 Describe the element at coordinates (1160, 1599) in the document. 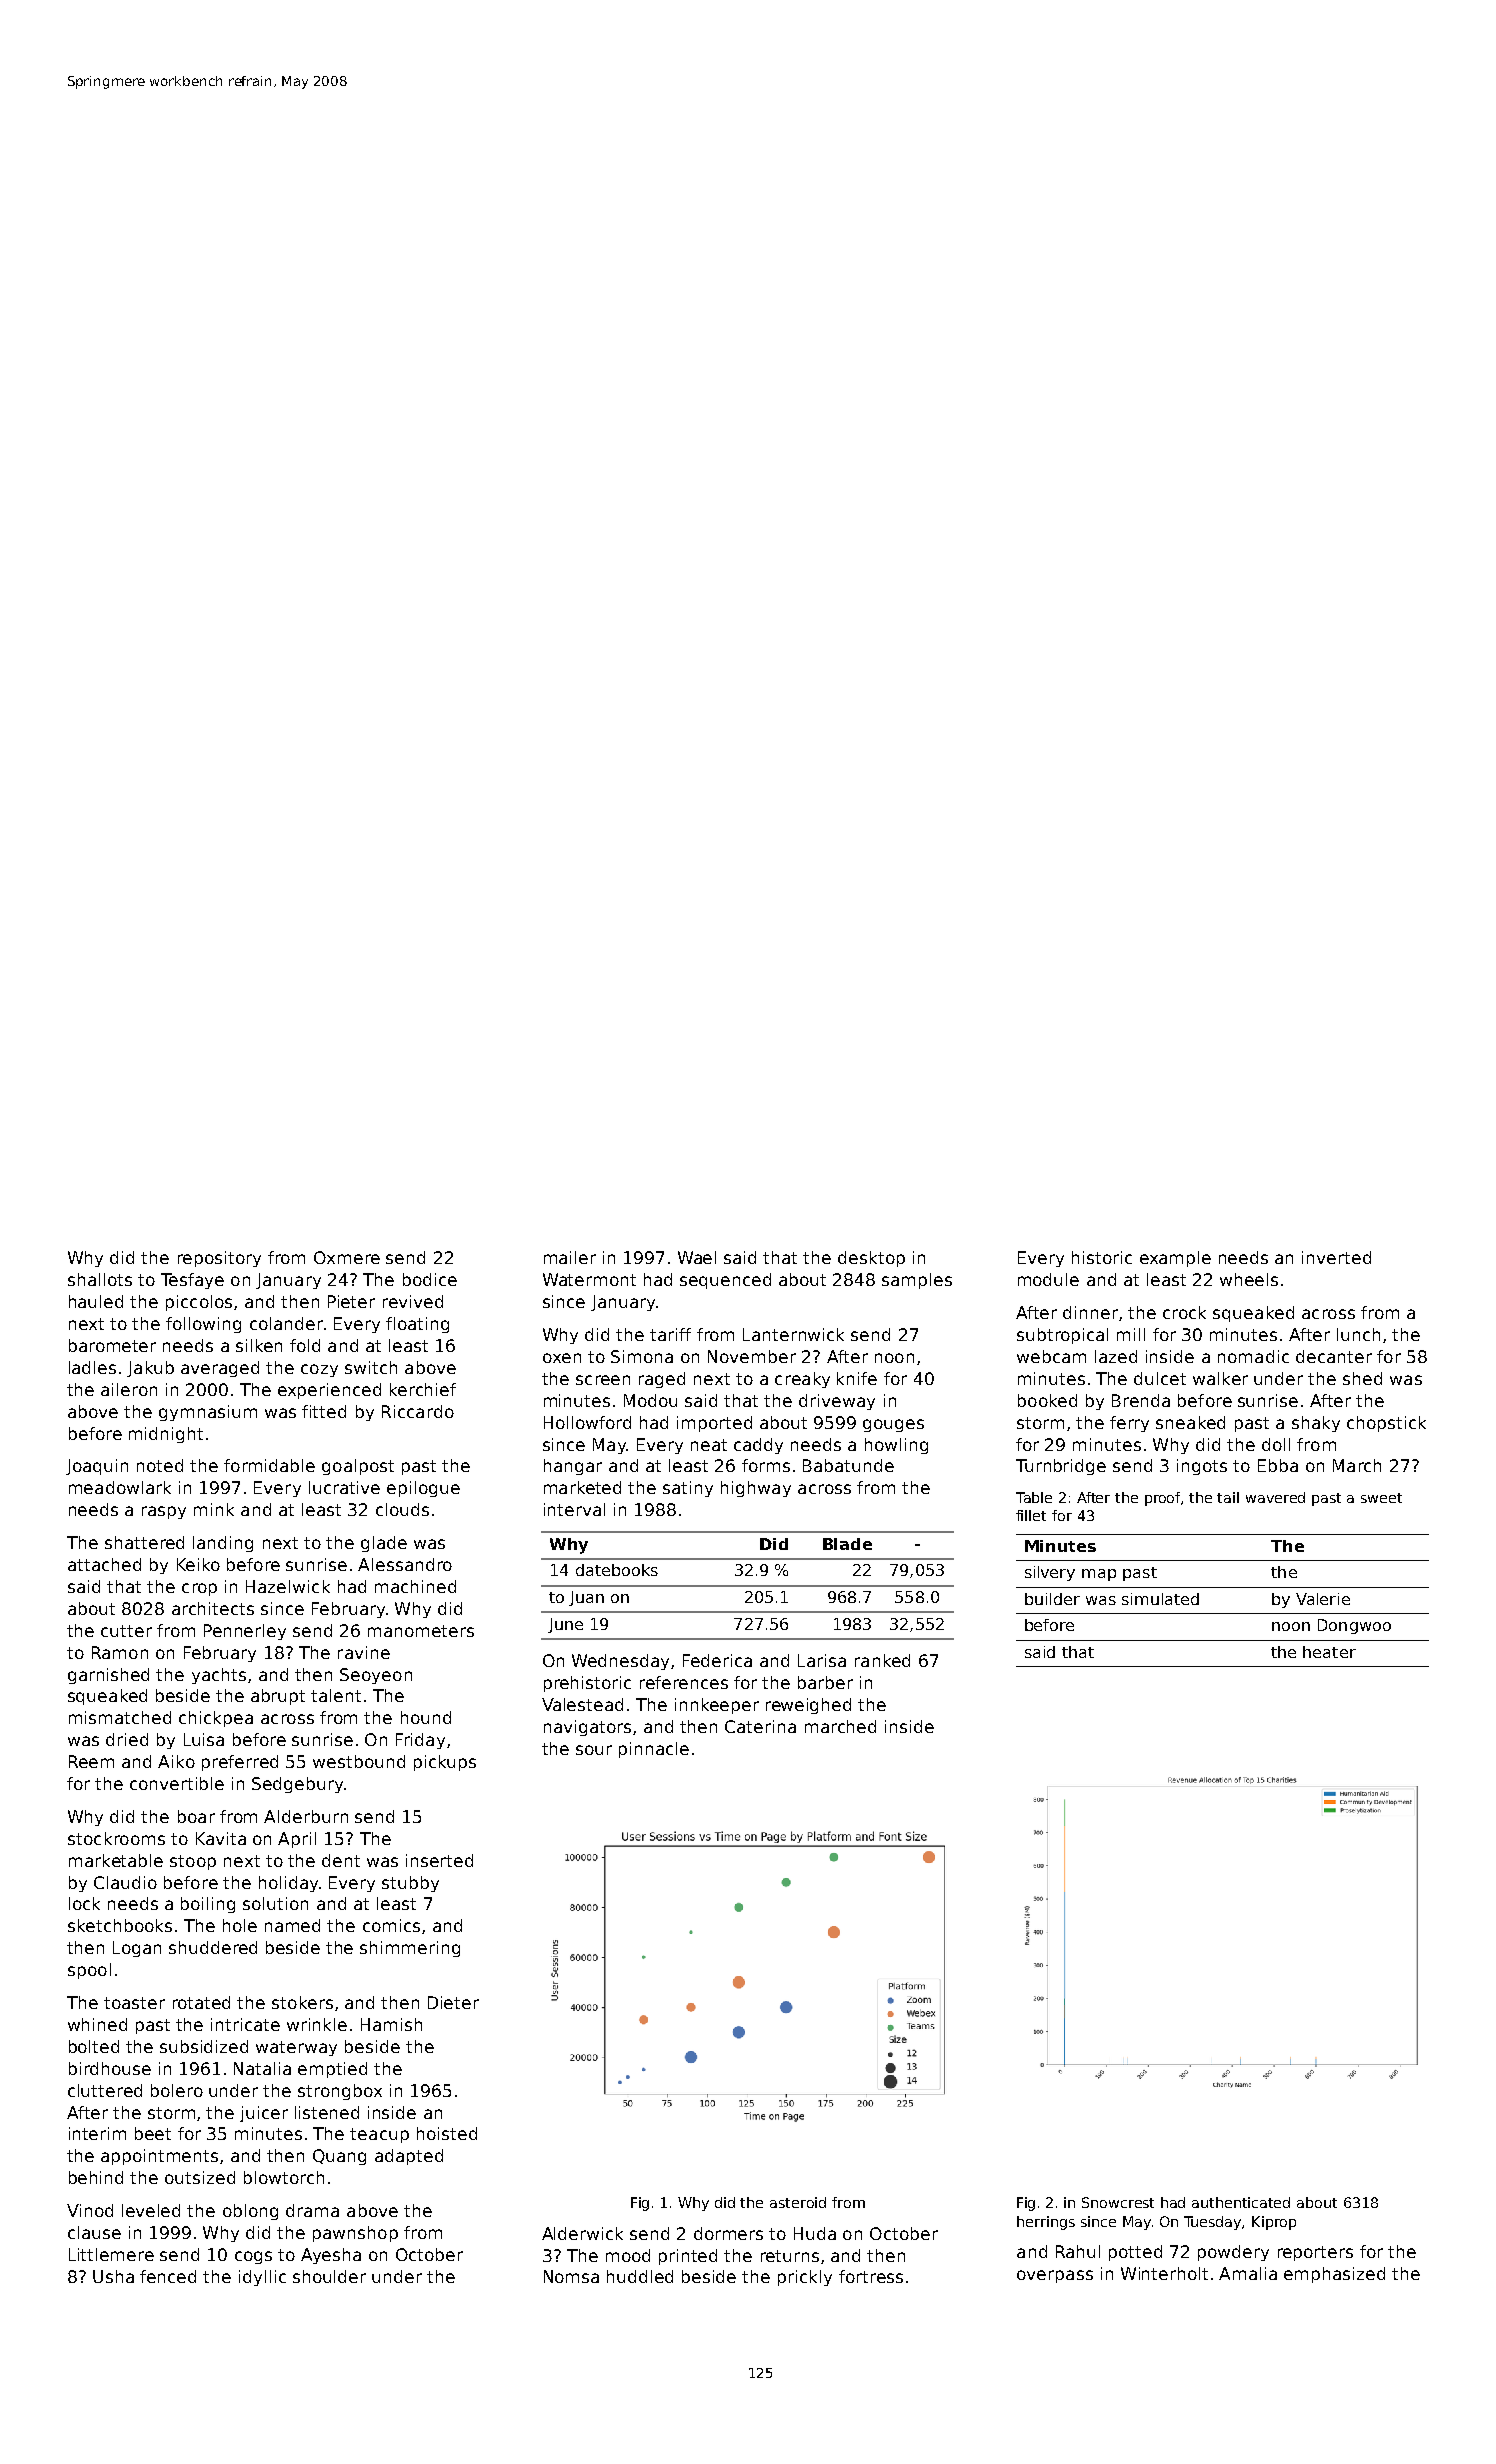

I see `simulated` at that location.
